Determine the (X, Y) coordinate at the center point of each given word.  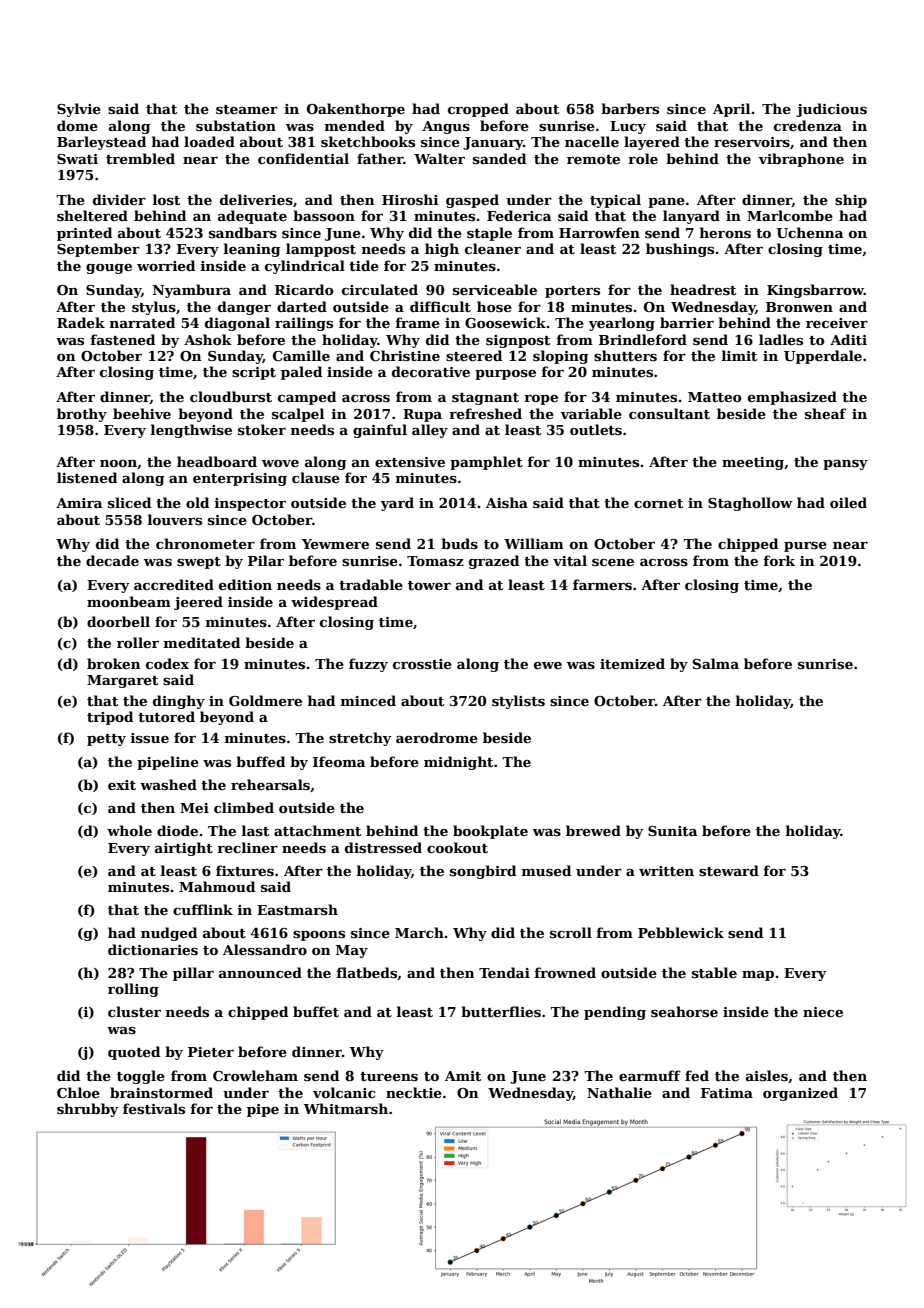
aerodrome (437, 737)
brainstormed (161, 1092)
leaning (252, 250)
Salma (716, 663)
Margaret (122, 681)
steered (474, 355)
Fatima (727, 1093)
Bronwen (799, 307)
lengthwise (191, 431)
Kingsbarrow (815, 291)
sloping (560, 357)
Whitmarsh (346, 1108)
